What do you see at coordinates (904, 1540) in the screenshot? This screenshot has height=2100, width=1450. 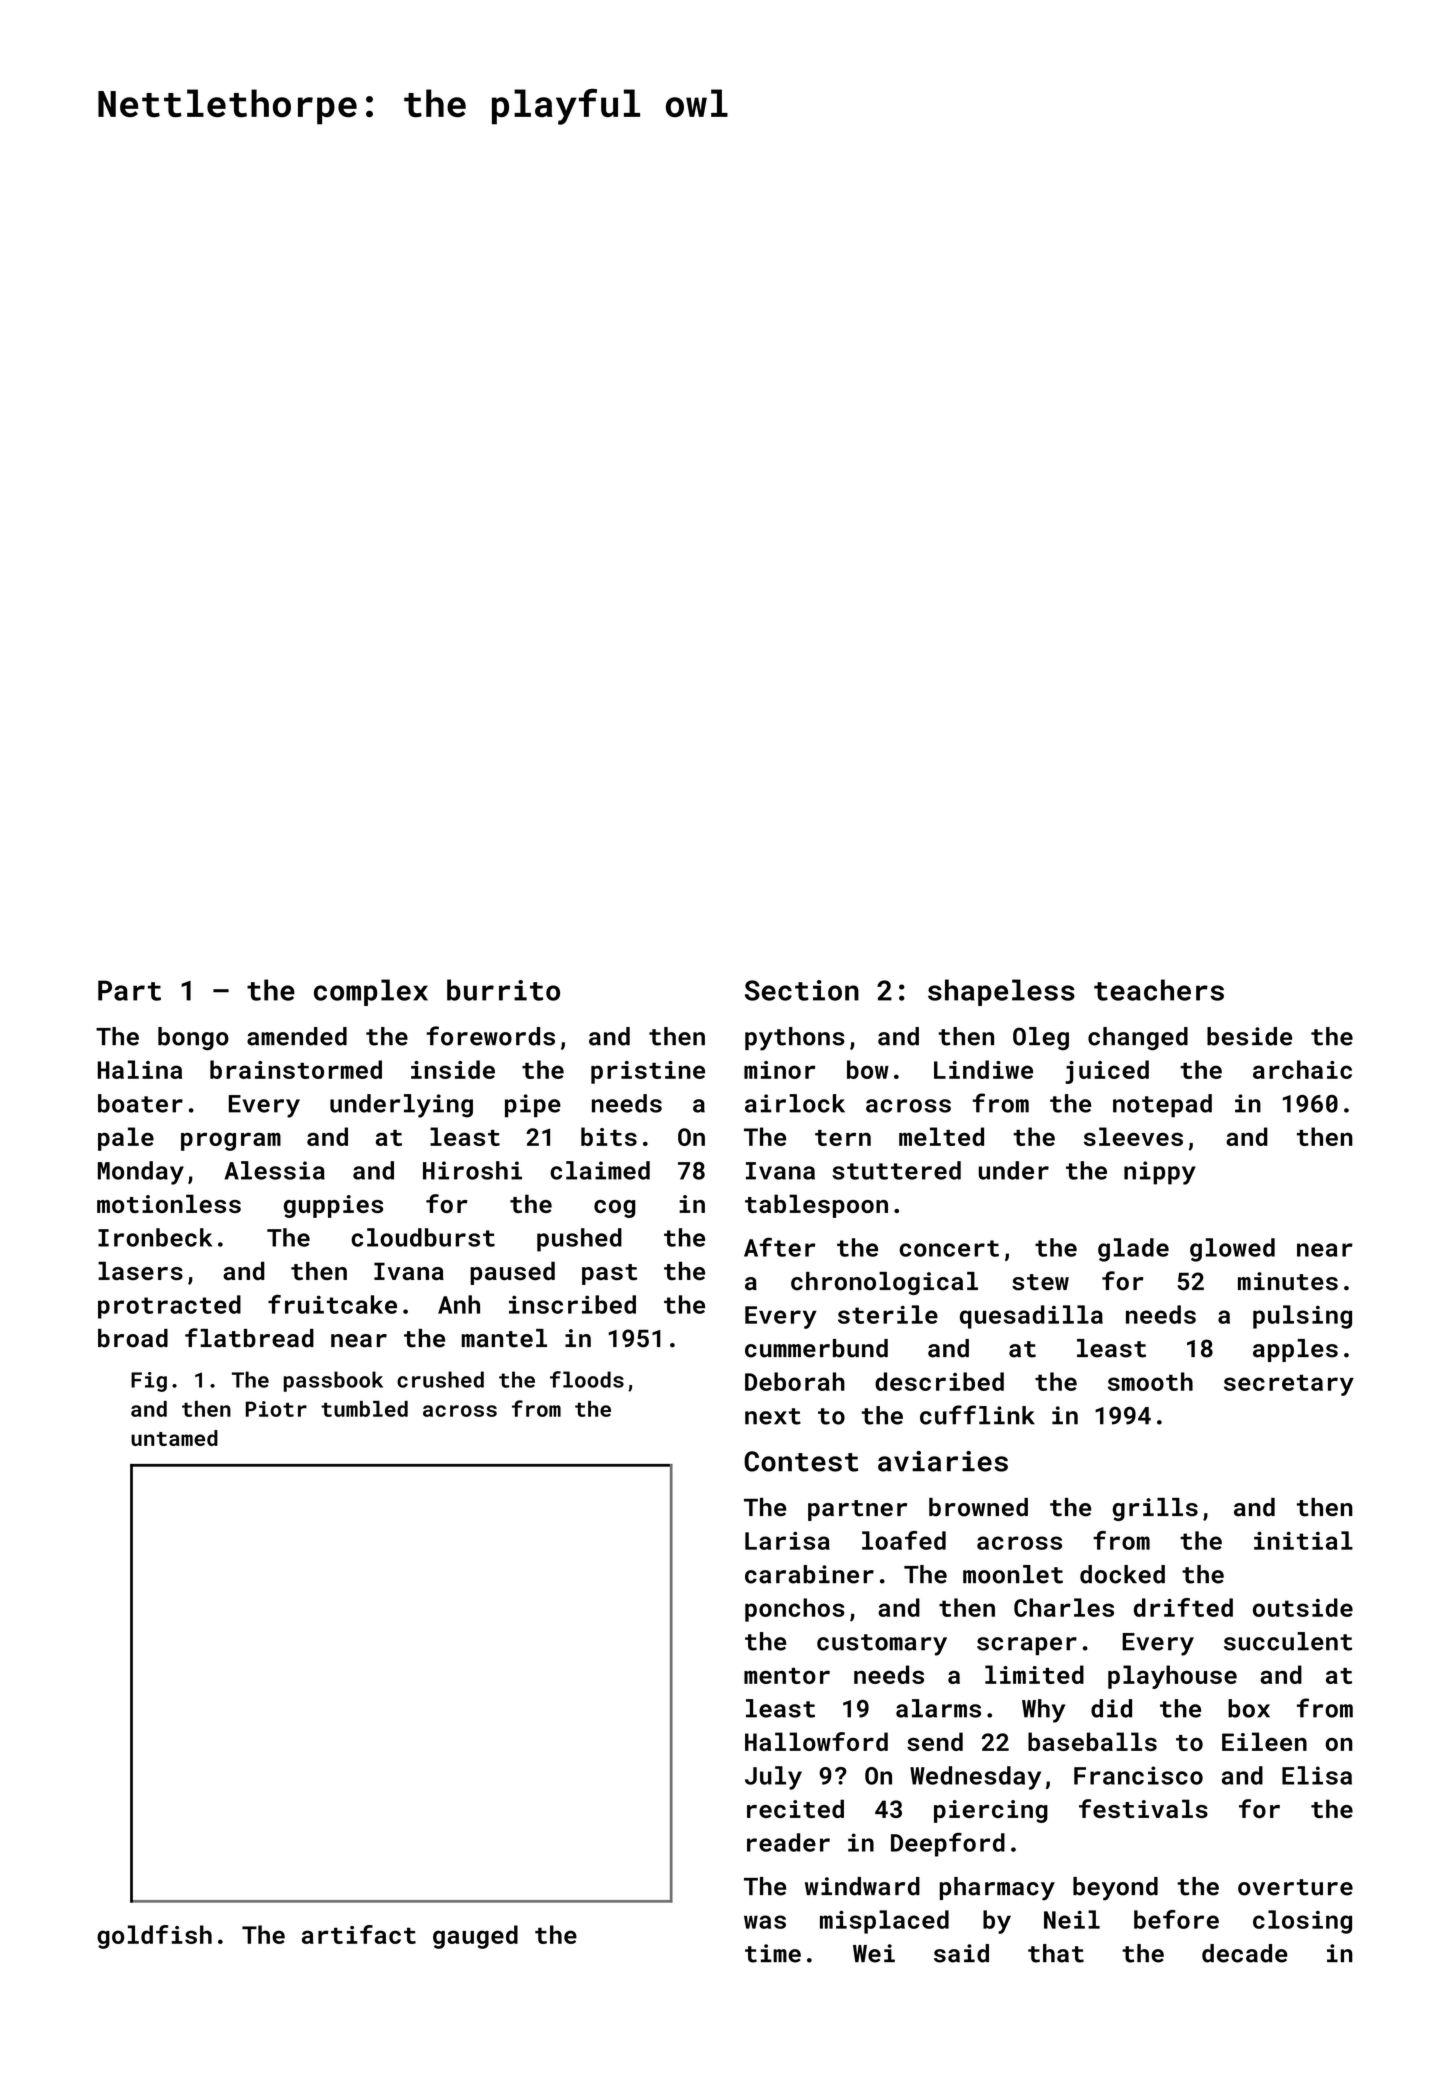 I see `loafed` at bounding box center [904, 1540].
